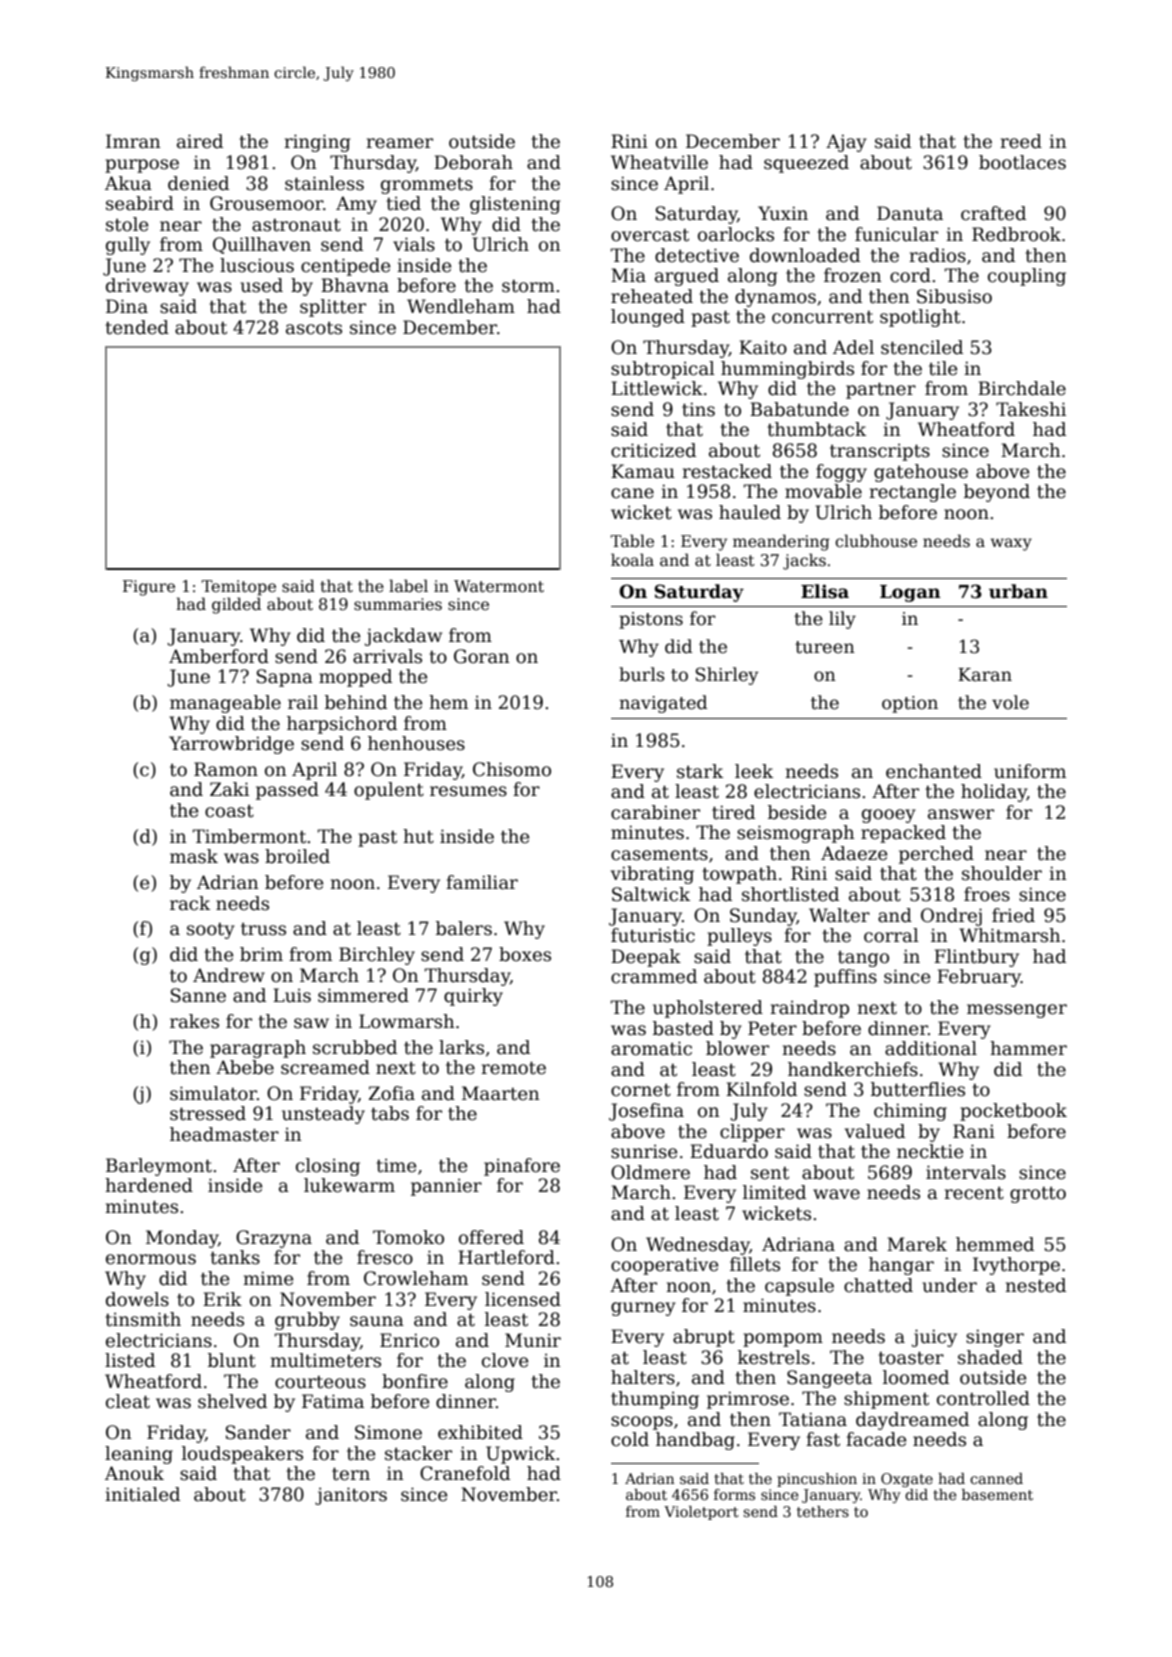 The image size is (1172, 1657). I want to click on ascots, so click(314, 328).
